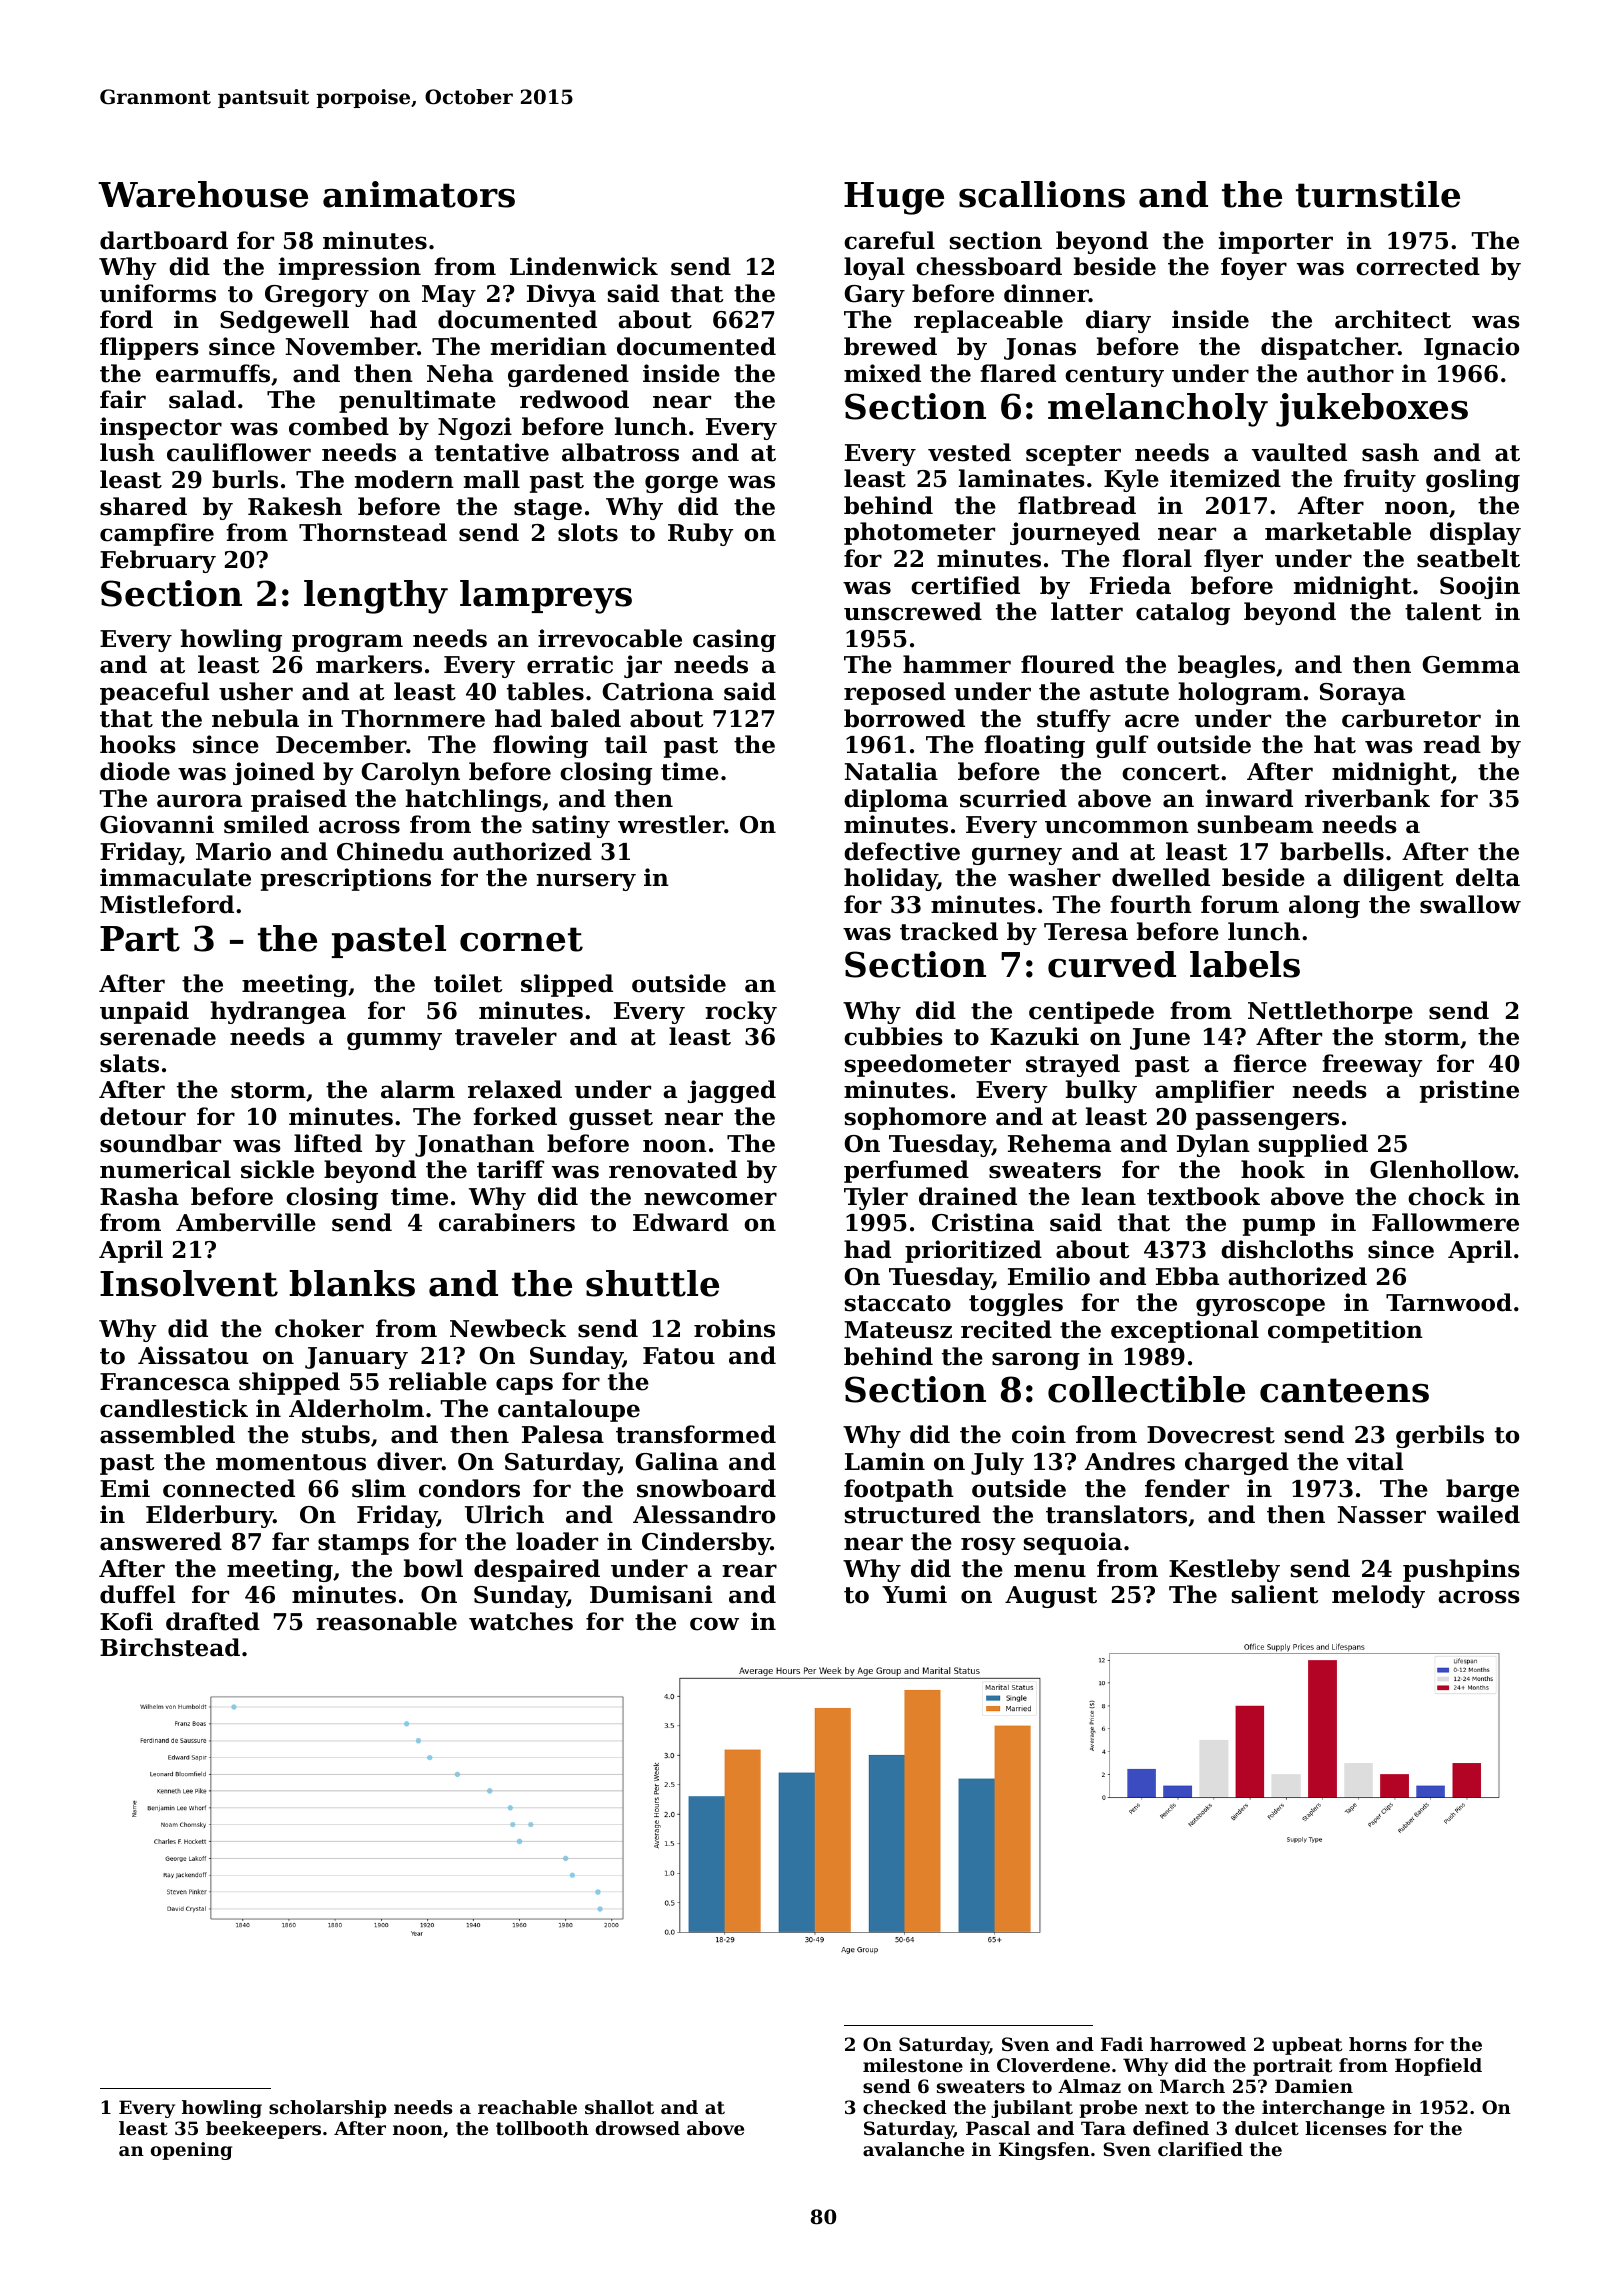  What do you see at coordinates (469, 1488) in the page?
I see `condors` at bounding box center [469, 1488].
